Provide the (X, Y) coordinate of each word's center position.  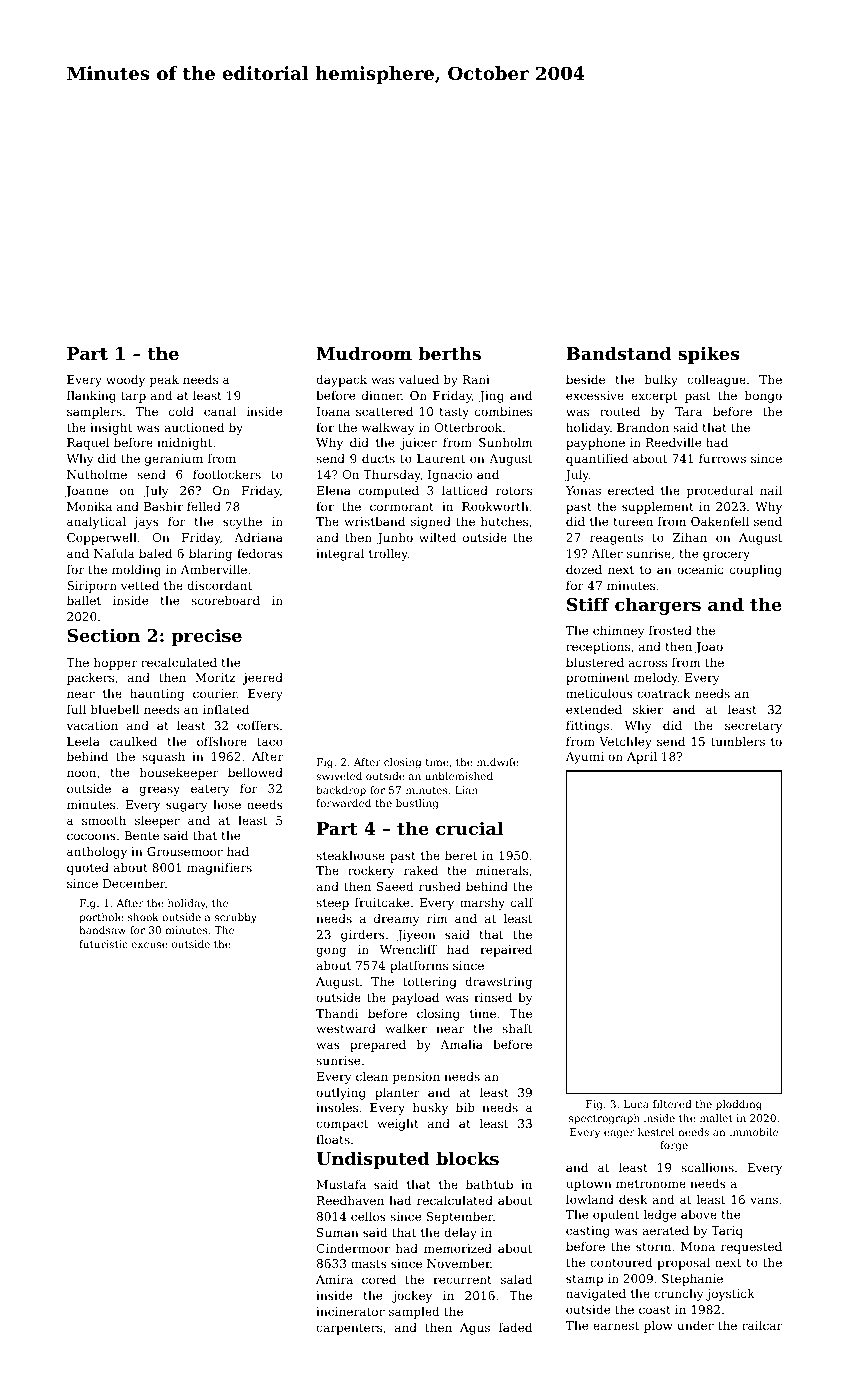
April (642, 758)
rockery (371, 872)
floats (333, 1139)
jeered (263, 679)
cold (181, 411)
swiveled (339, 776)
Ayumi (585, 758)
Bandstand (618, 353)
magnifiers (219, 869)
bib (465, 1107)
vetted (140, 585)
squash (163, 758)
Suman (338, 1232)
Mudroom (364, 353)
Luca (636, 1104)
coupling (756, 571)
